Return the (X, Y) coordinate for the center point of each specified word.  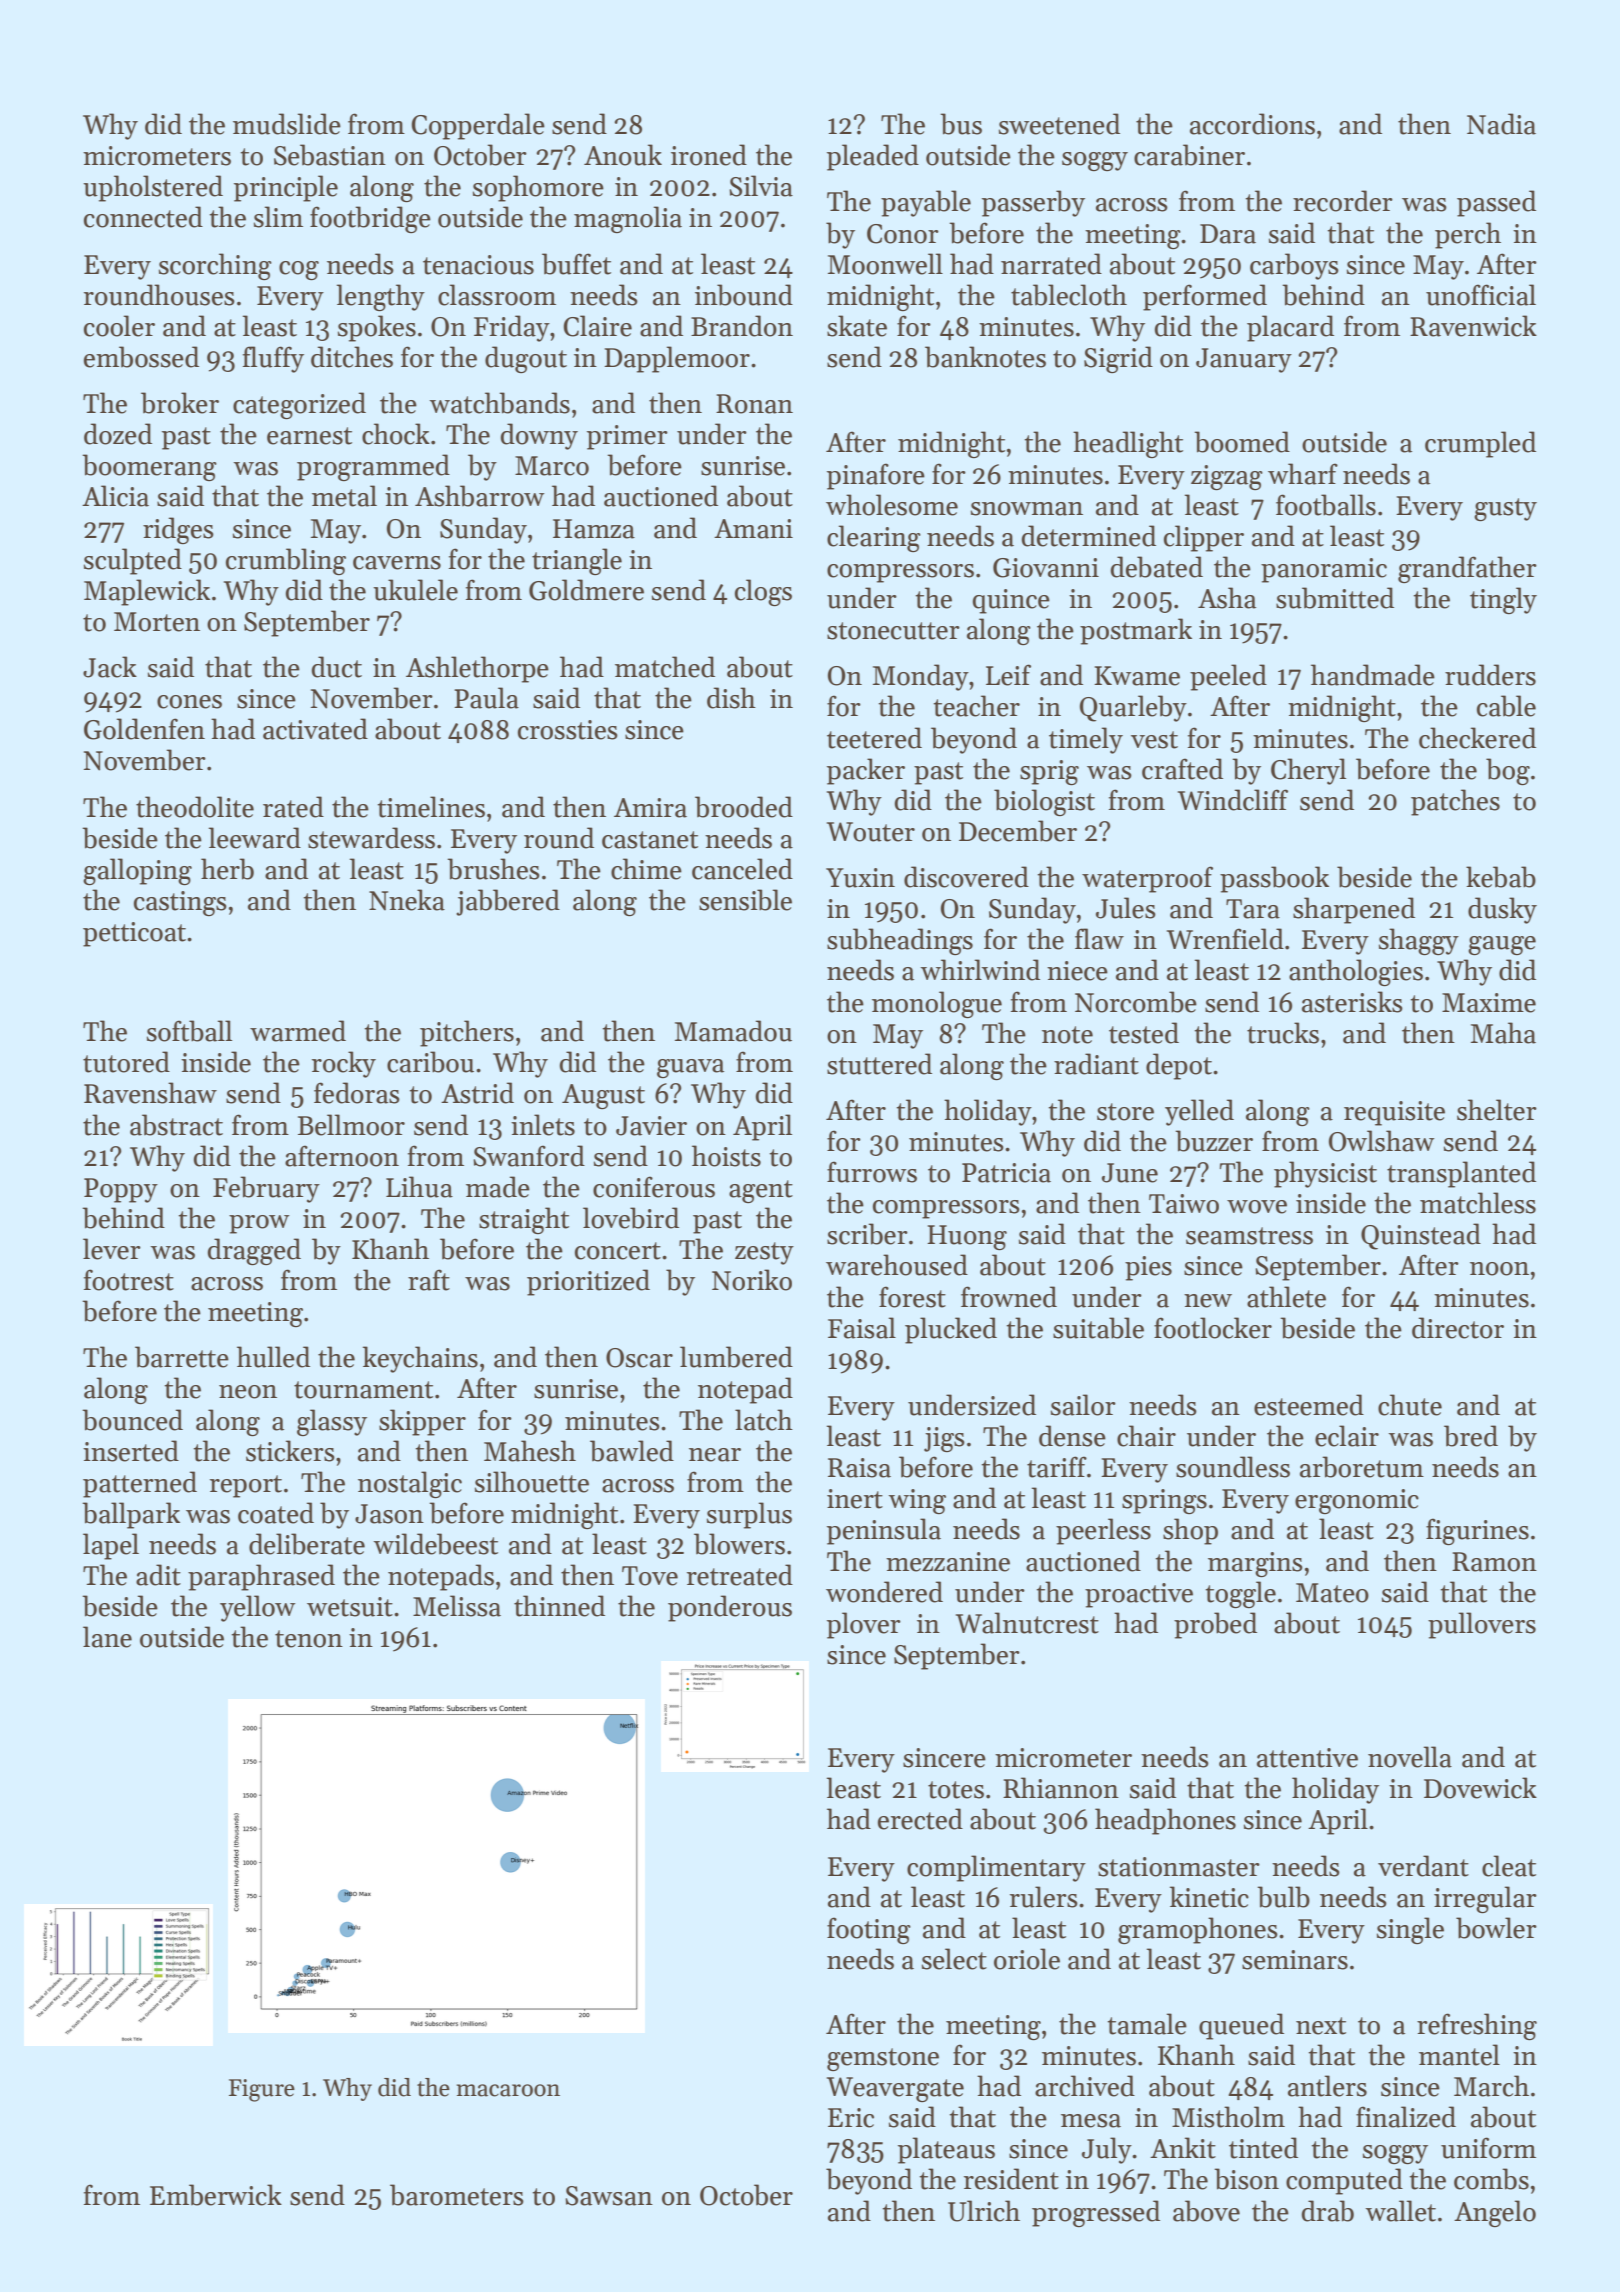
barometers (457, 2195)
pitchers (467, 1033)
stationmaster (1179, 1867)
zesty (764, 1253)
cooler (119, 326)
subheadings (900, 941)
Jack (110, 667)
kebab (1501, 877)
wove (1257, 1207)
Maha (1503, 1033)
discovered (966, 877)
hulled (273, 1357)
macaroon (508, 2090)
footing (869, 1930)
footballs (1326, 505)
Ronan (754, 404)
